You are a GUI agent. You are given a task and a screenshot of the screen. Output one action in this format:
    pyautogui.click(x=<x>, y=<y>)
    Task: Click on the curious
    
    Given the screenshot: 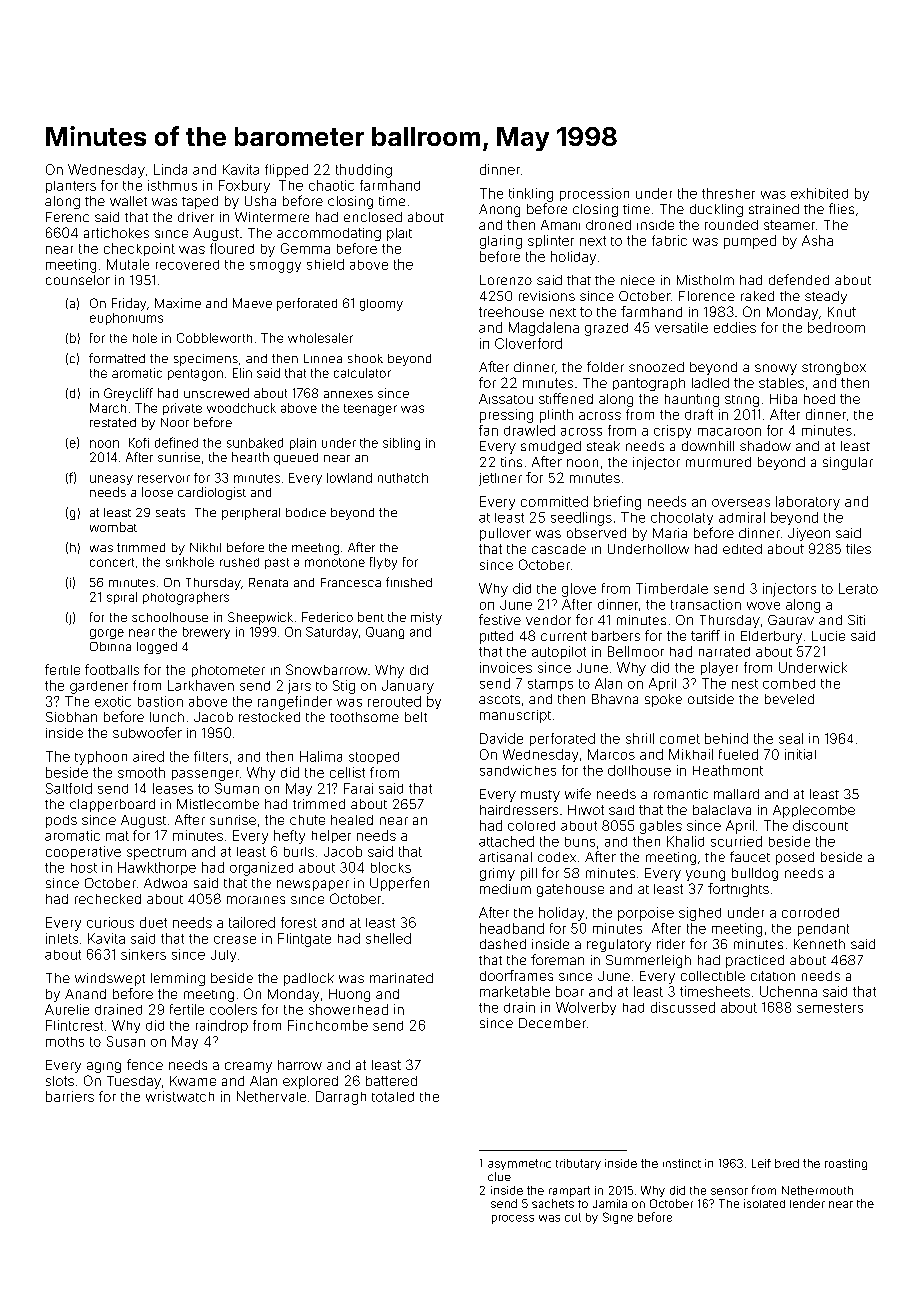 What is the action you would take?
    pyautogui.click(x=110, y=922)
